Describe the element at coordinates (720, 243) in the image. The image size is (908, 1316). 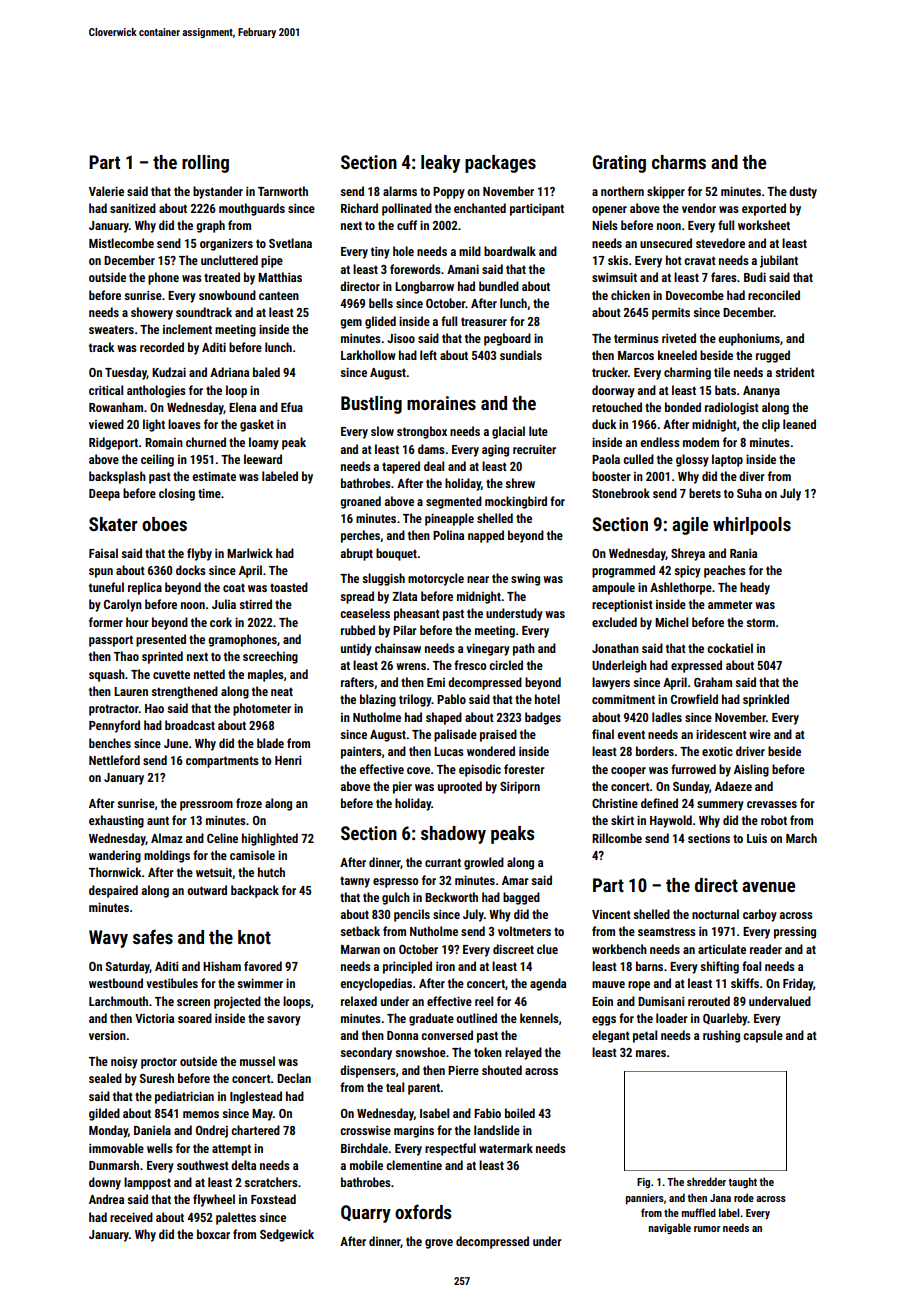
I see `stevedore` at that location.
